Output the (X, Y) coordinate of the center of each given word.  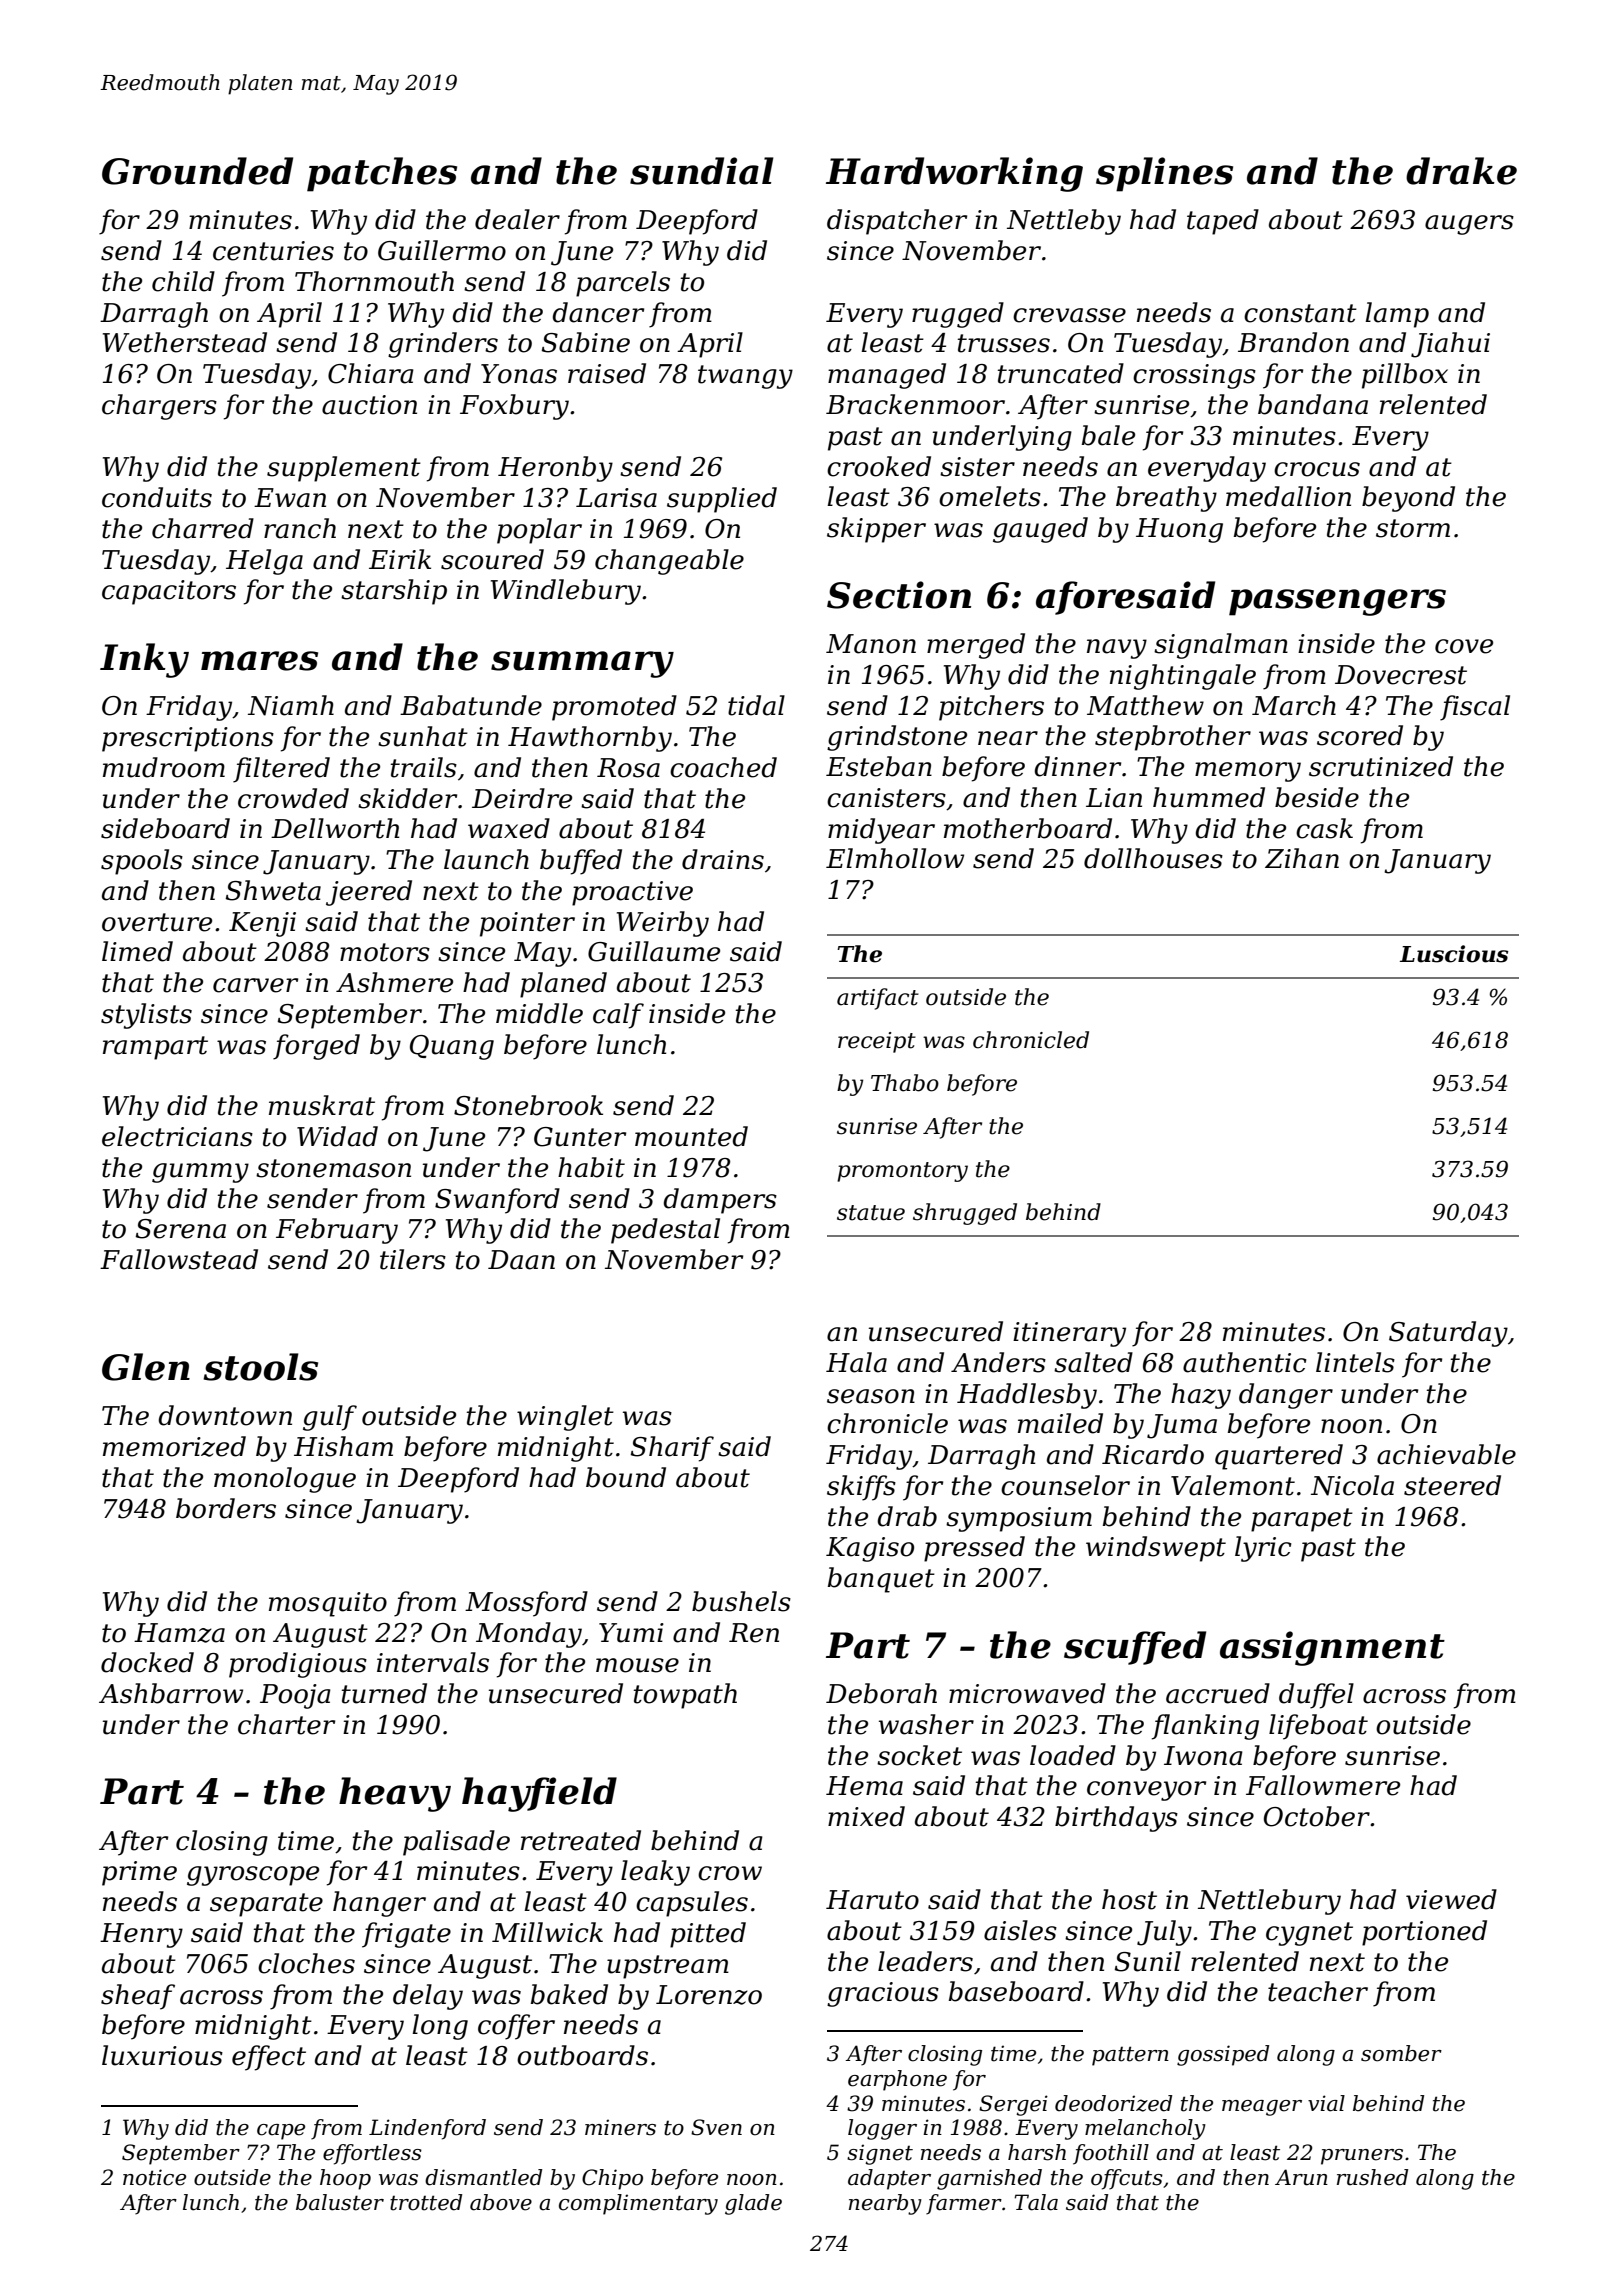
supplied (722, 500)
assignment (1332, 1648)
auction (369, 405)
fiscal (1475, 708)
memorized (174, 1446)
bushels (741, 1601)
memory (1248, 772)
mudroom (164, 767)
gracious (883, 1994)
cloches (306, 1963)
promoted (614, 708)
